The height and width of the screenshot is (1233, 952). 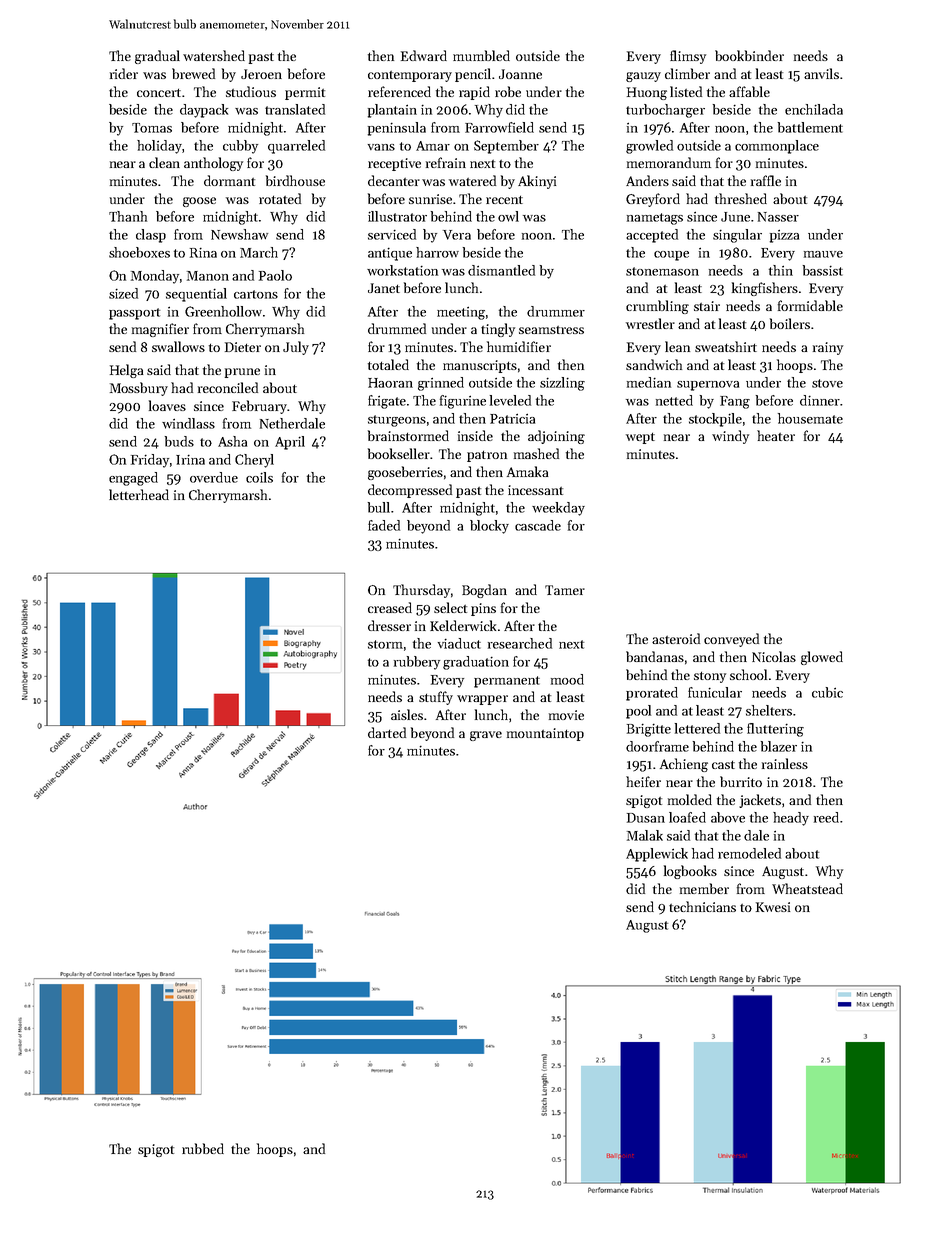 I want to click on gradual, so click(x=157, y=57).
